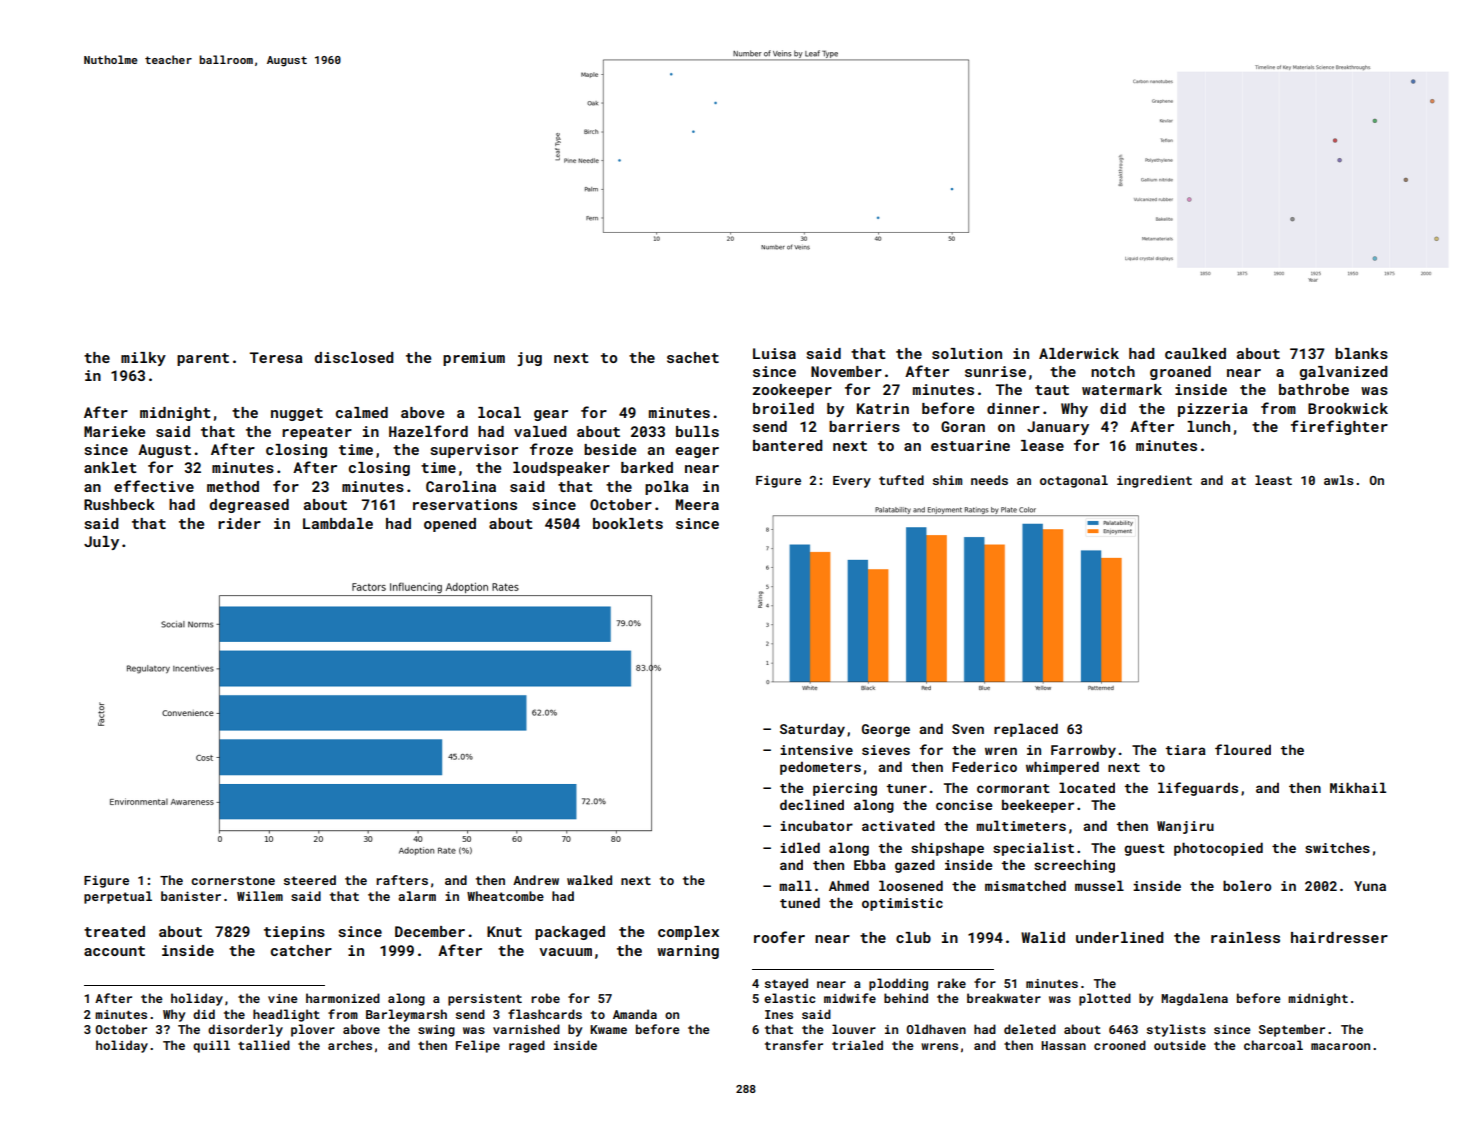 This image has width=1472, height=1137. Describe the element at coordinates (1273, 1045) in the image. I see `charcoal` at that location.
